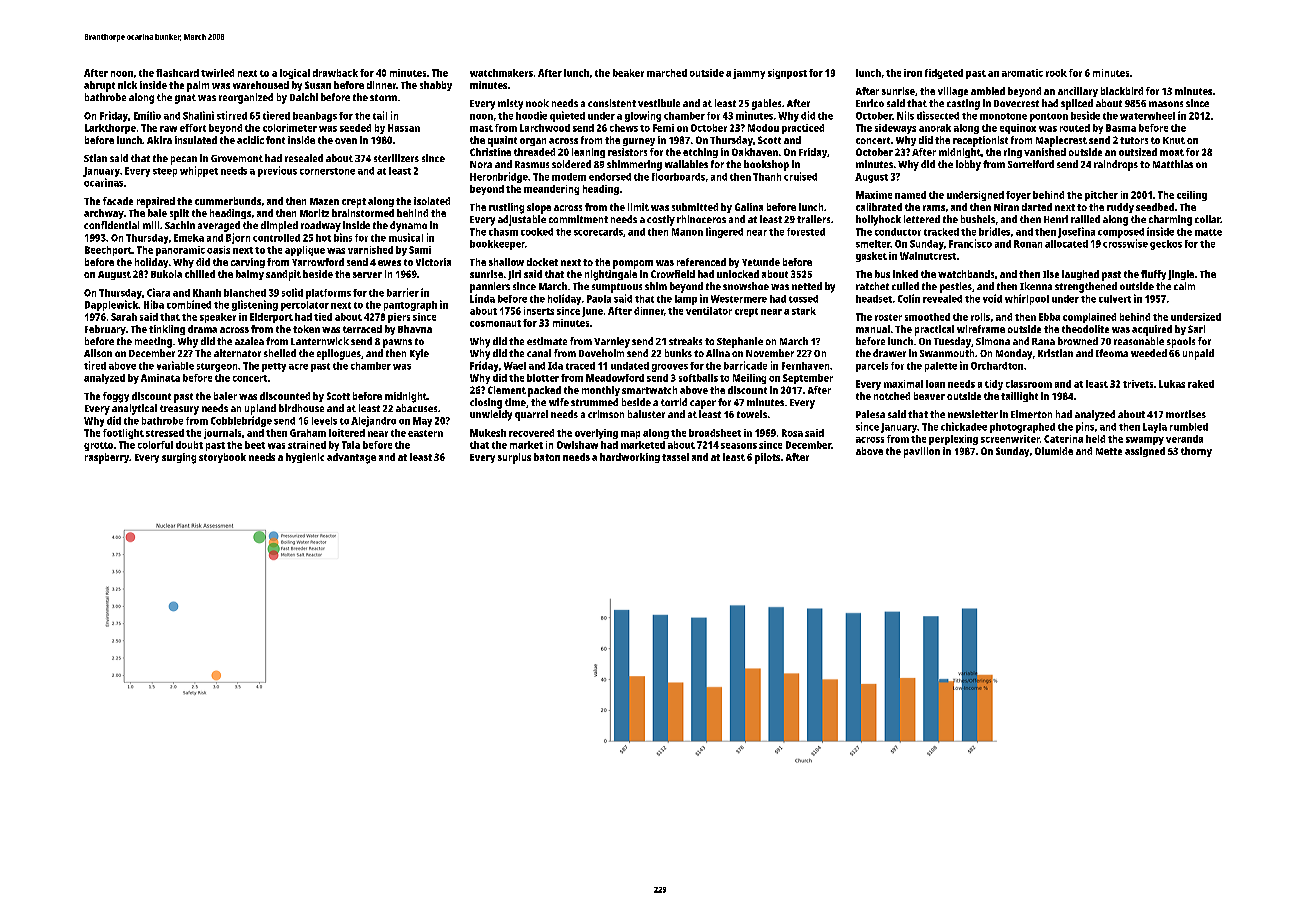 This image has height=924, width=1308. What do you see at coordinates (1037, 207) in the image?
I see `darted` at bounding box center [1037, 207].
